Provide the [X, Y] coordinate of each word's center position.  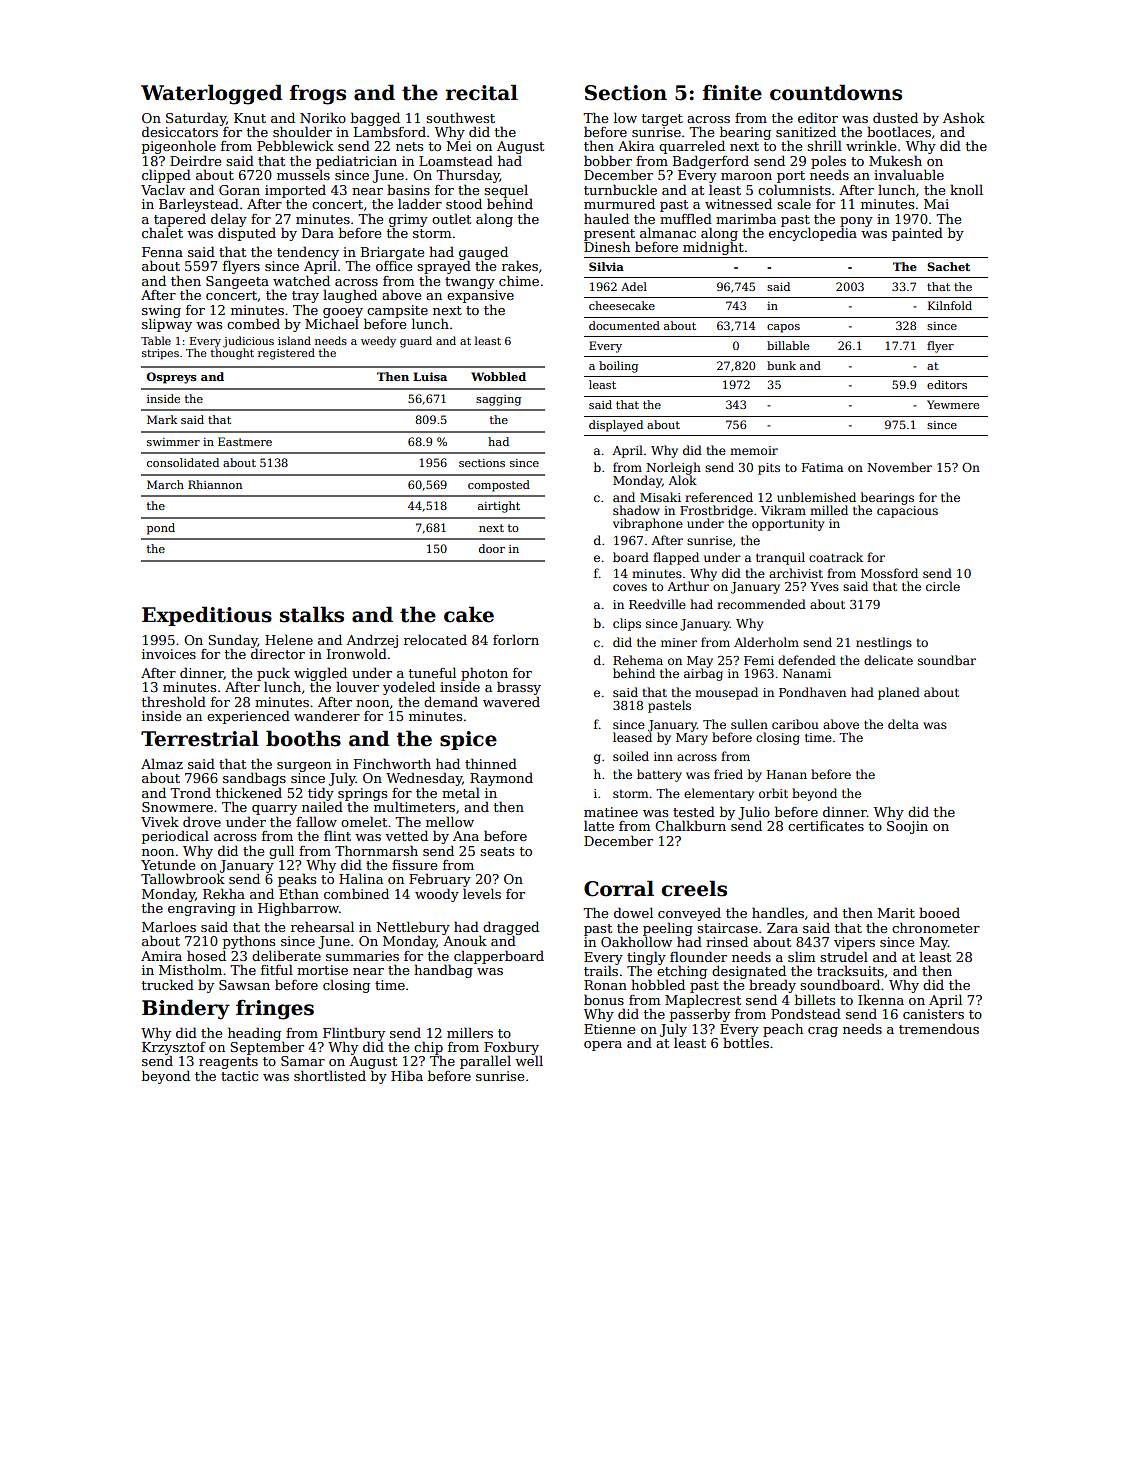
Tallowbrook [183, 879]
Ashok [964, 117]
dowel [633, 912]
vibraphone [648, 524]
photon [484, 674]
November [899, 467]
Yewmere [953, 404]
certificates [826, 826]
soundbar [947, 660]
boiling [618, 367]
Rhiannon [215, 484]
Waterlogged [211, 94]
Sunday [233, 641]
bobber [608, 160]
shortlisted [330, 1075]
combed [253, 323]
